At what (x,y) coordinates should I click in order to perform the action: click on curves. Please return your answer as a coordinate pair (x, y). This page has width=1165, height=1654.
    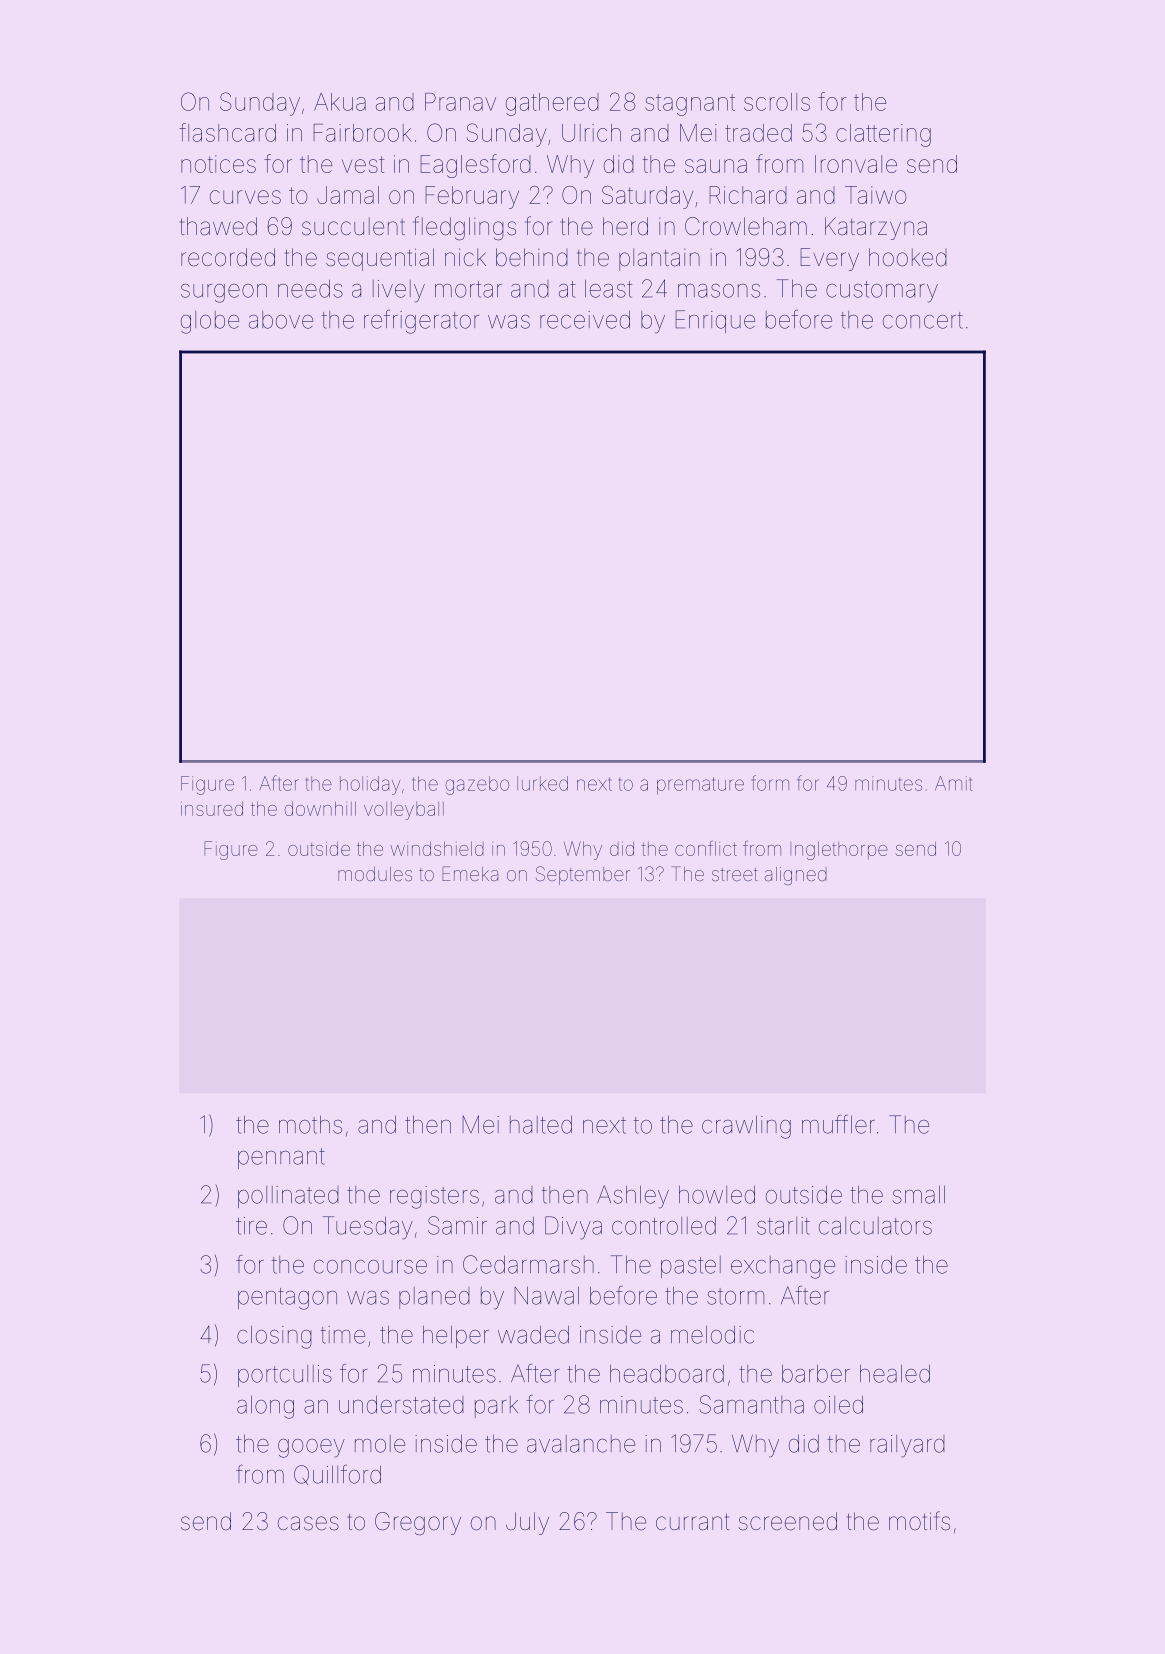
    Looking at the image, I should click on (245, 197).
